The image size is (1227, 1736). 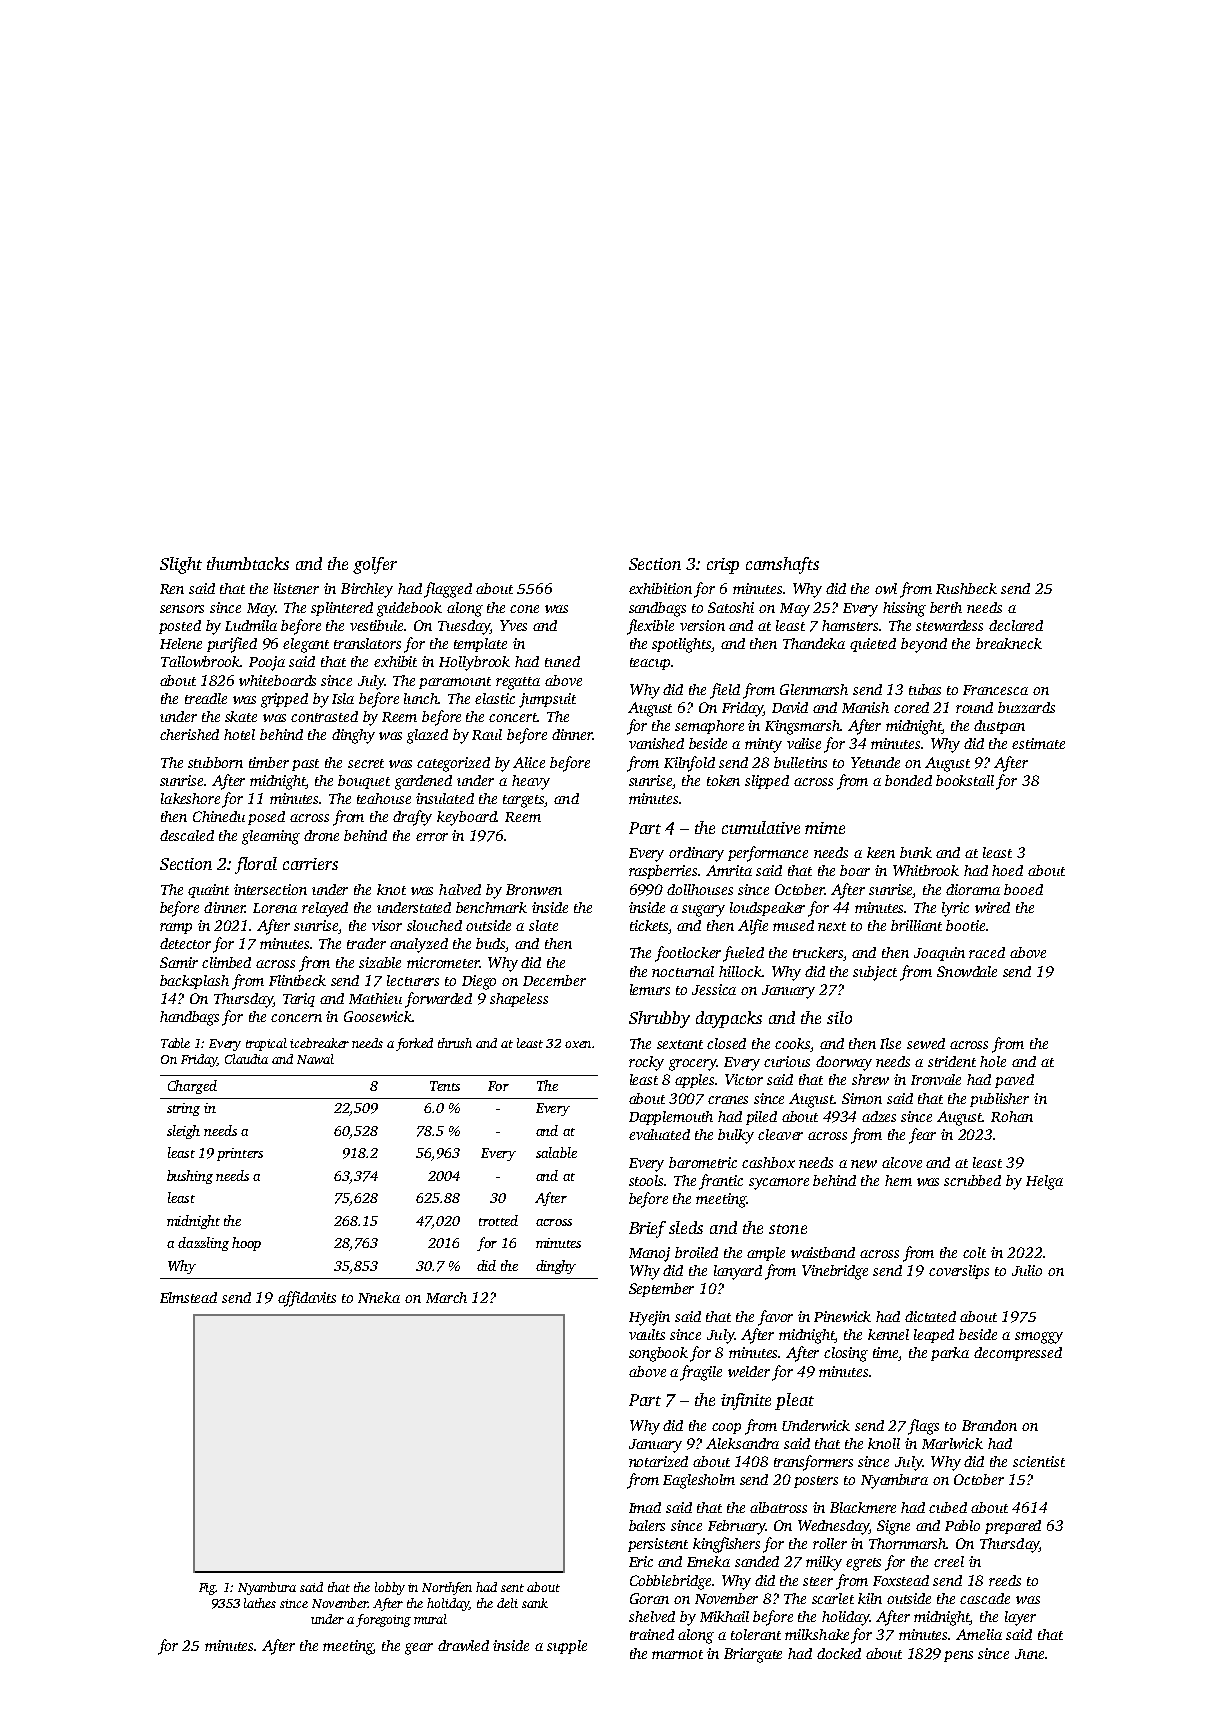 I want to click on Helene, so click(x=181, y=643).
